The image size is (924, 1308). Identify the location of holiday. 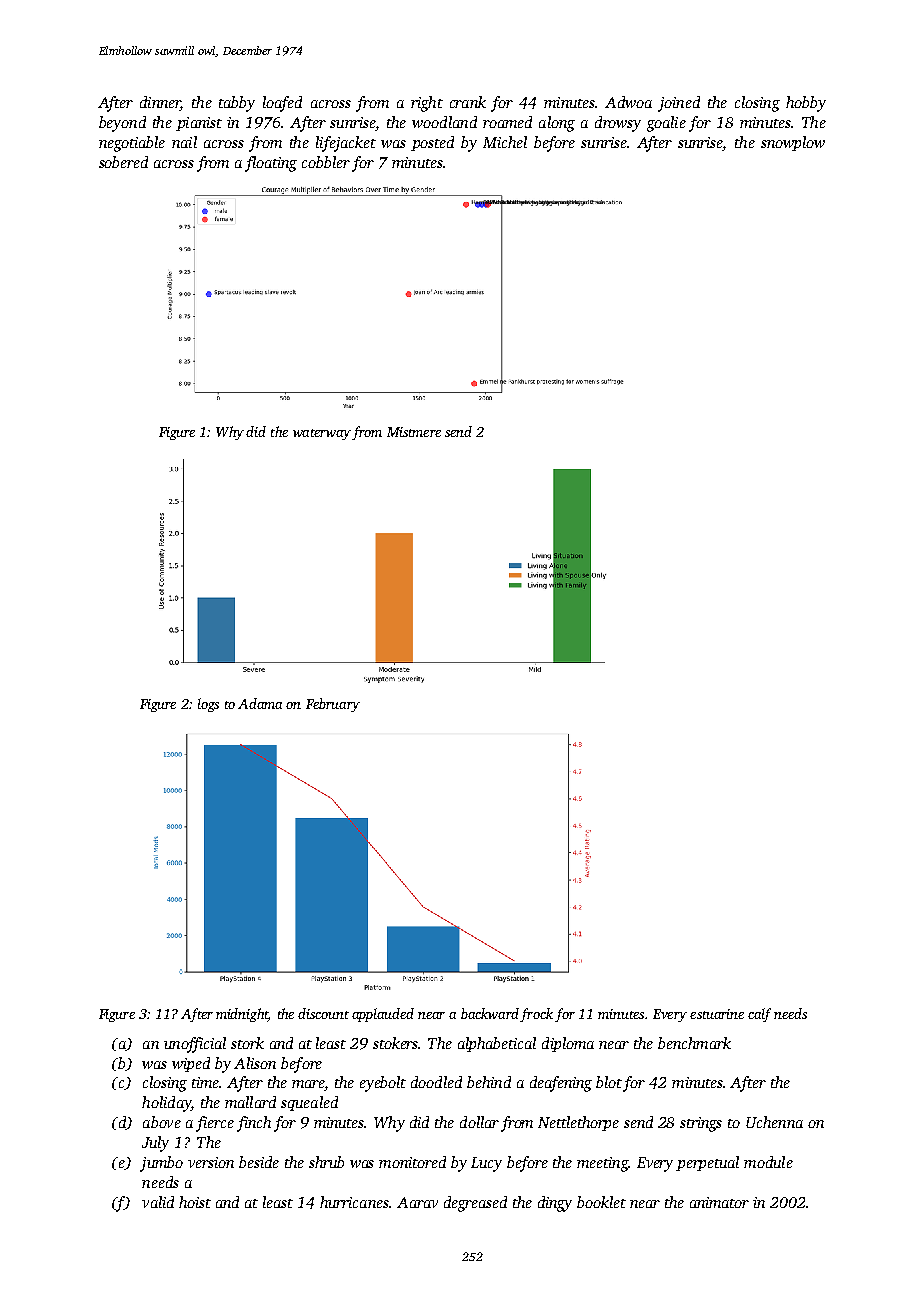
(166, 1104).
